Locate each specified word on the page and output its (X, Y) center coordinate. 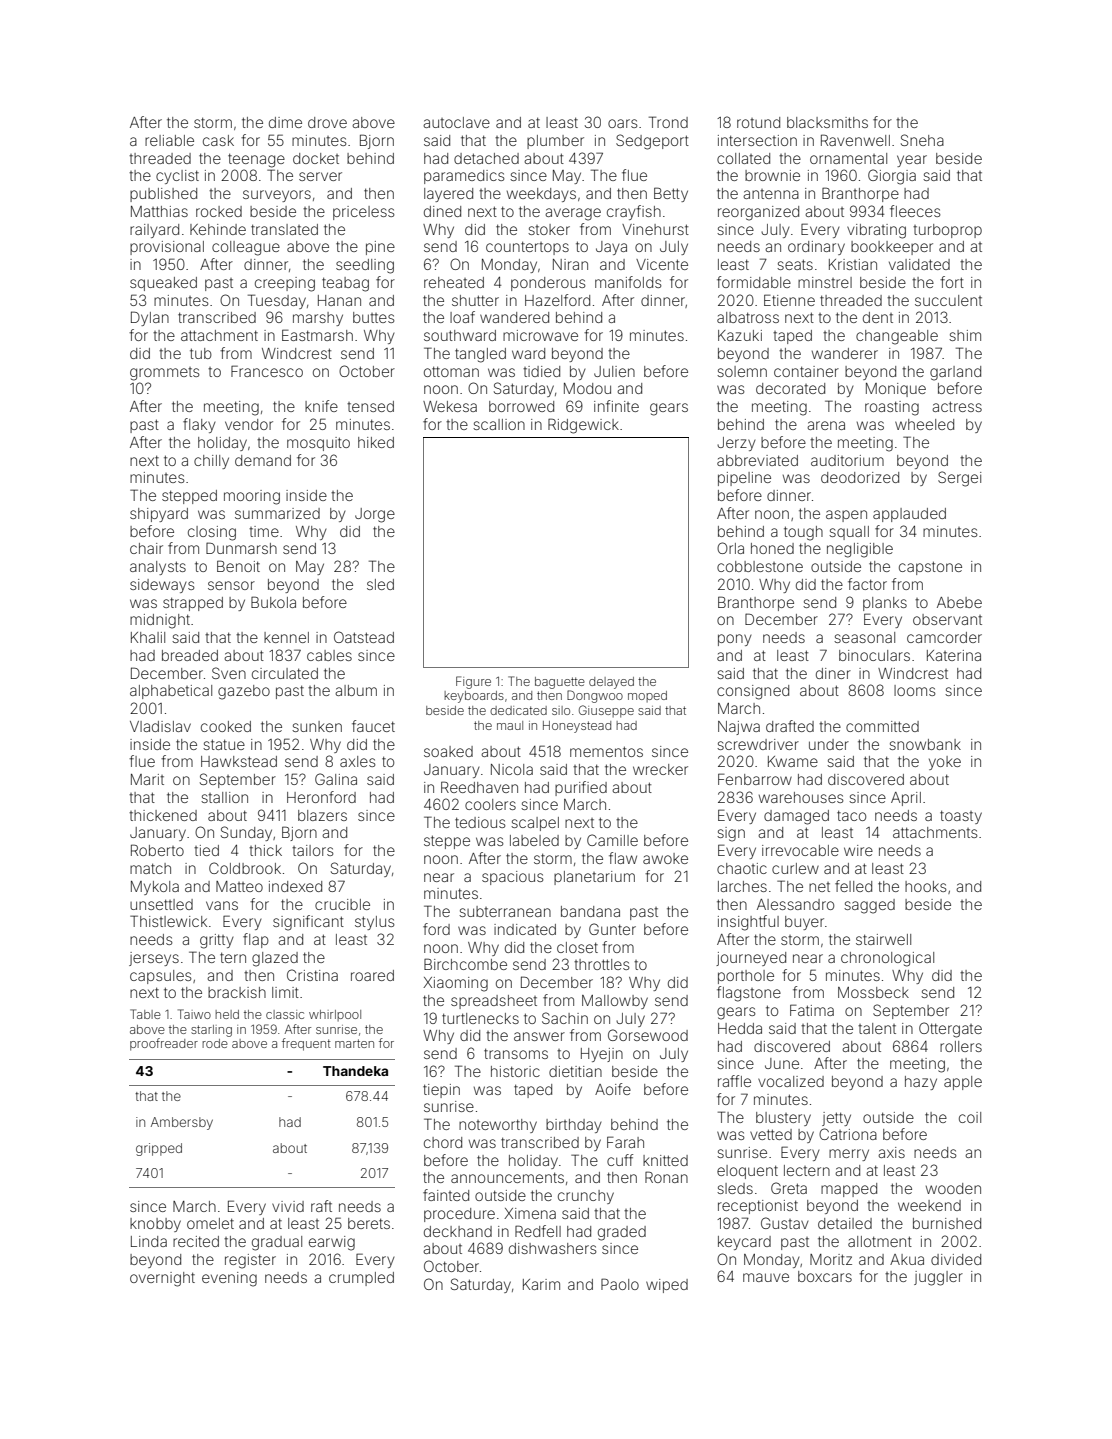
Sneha (922, 140)
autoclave (456, 122)
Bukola (273, 602)
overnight (162, 1279)
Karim (541, 1284)
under (829, 744)
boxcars (825, 1276)
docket (316, 158)
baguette (560, 683)
